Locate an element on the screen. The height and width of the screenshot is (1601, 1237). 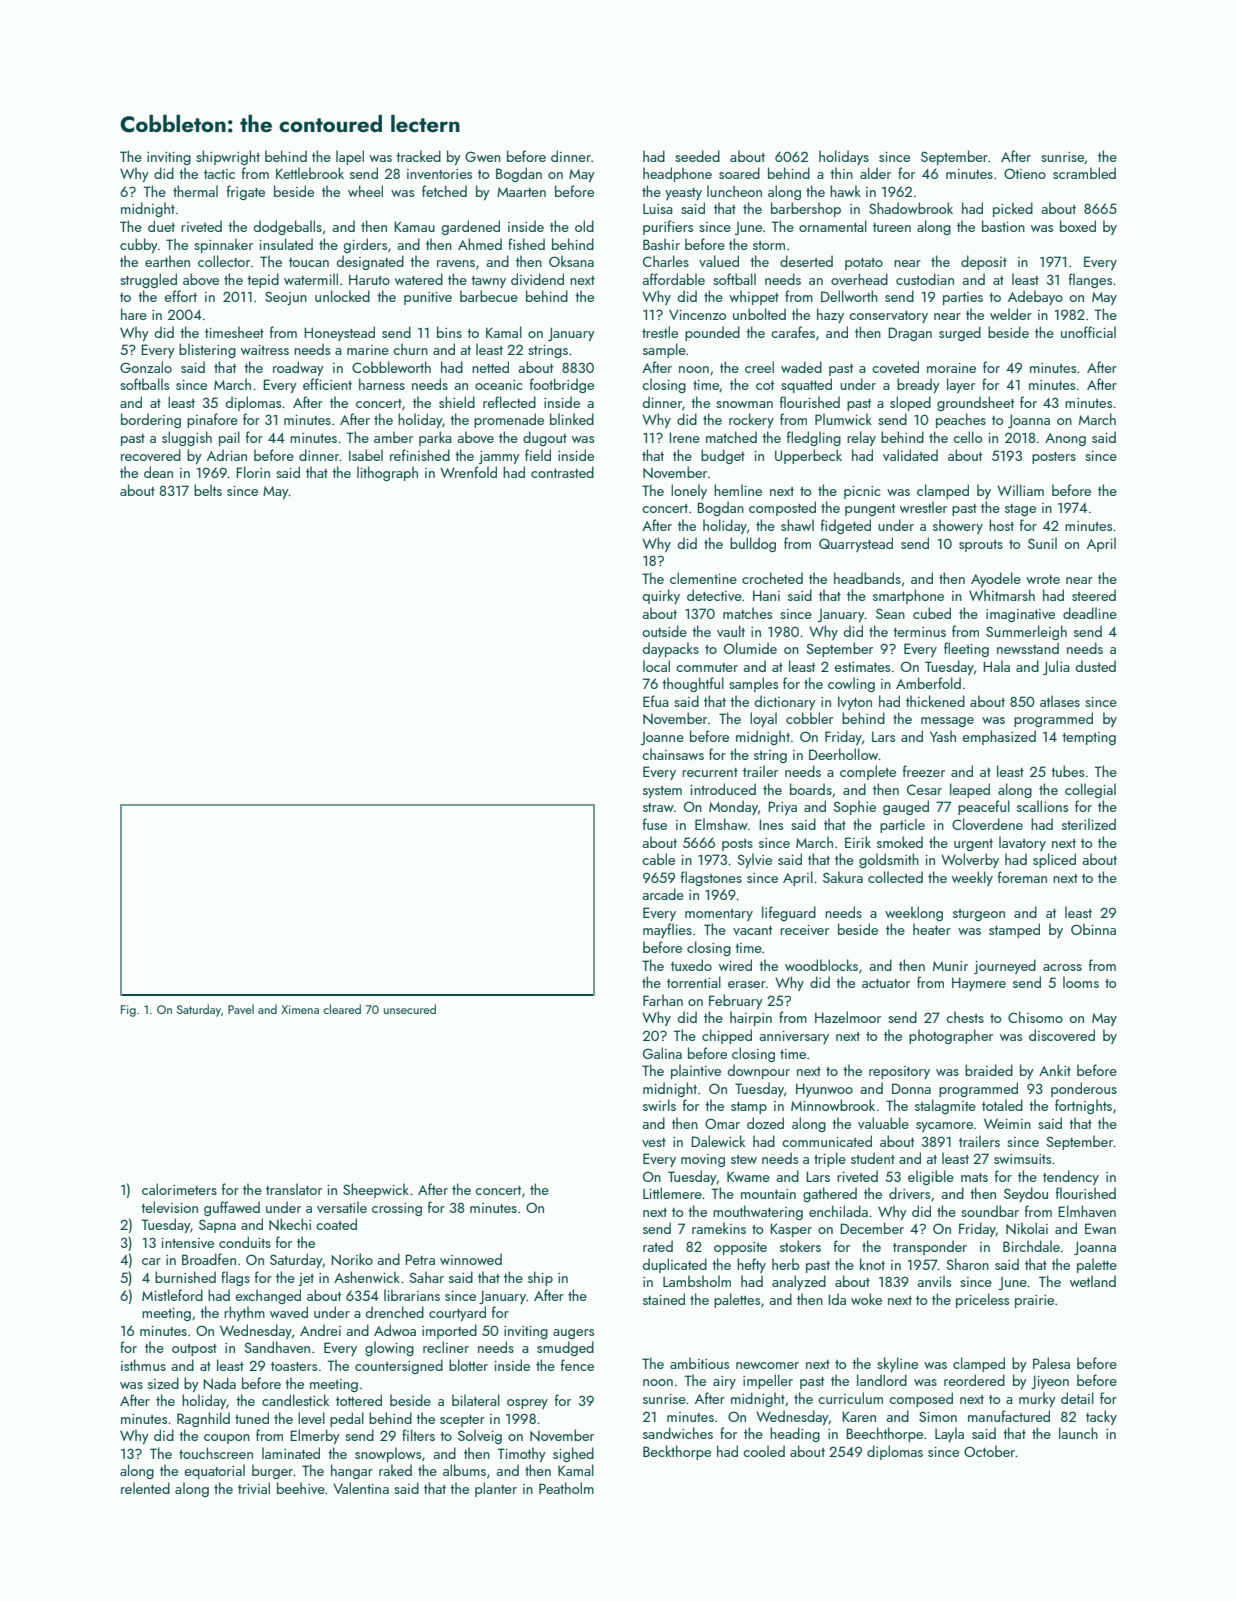
Otieno is located at coordinates (1025, 173).
